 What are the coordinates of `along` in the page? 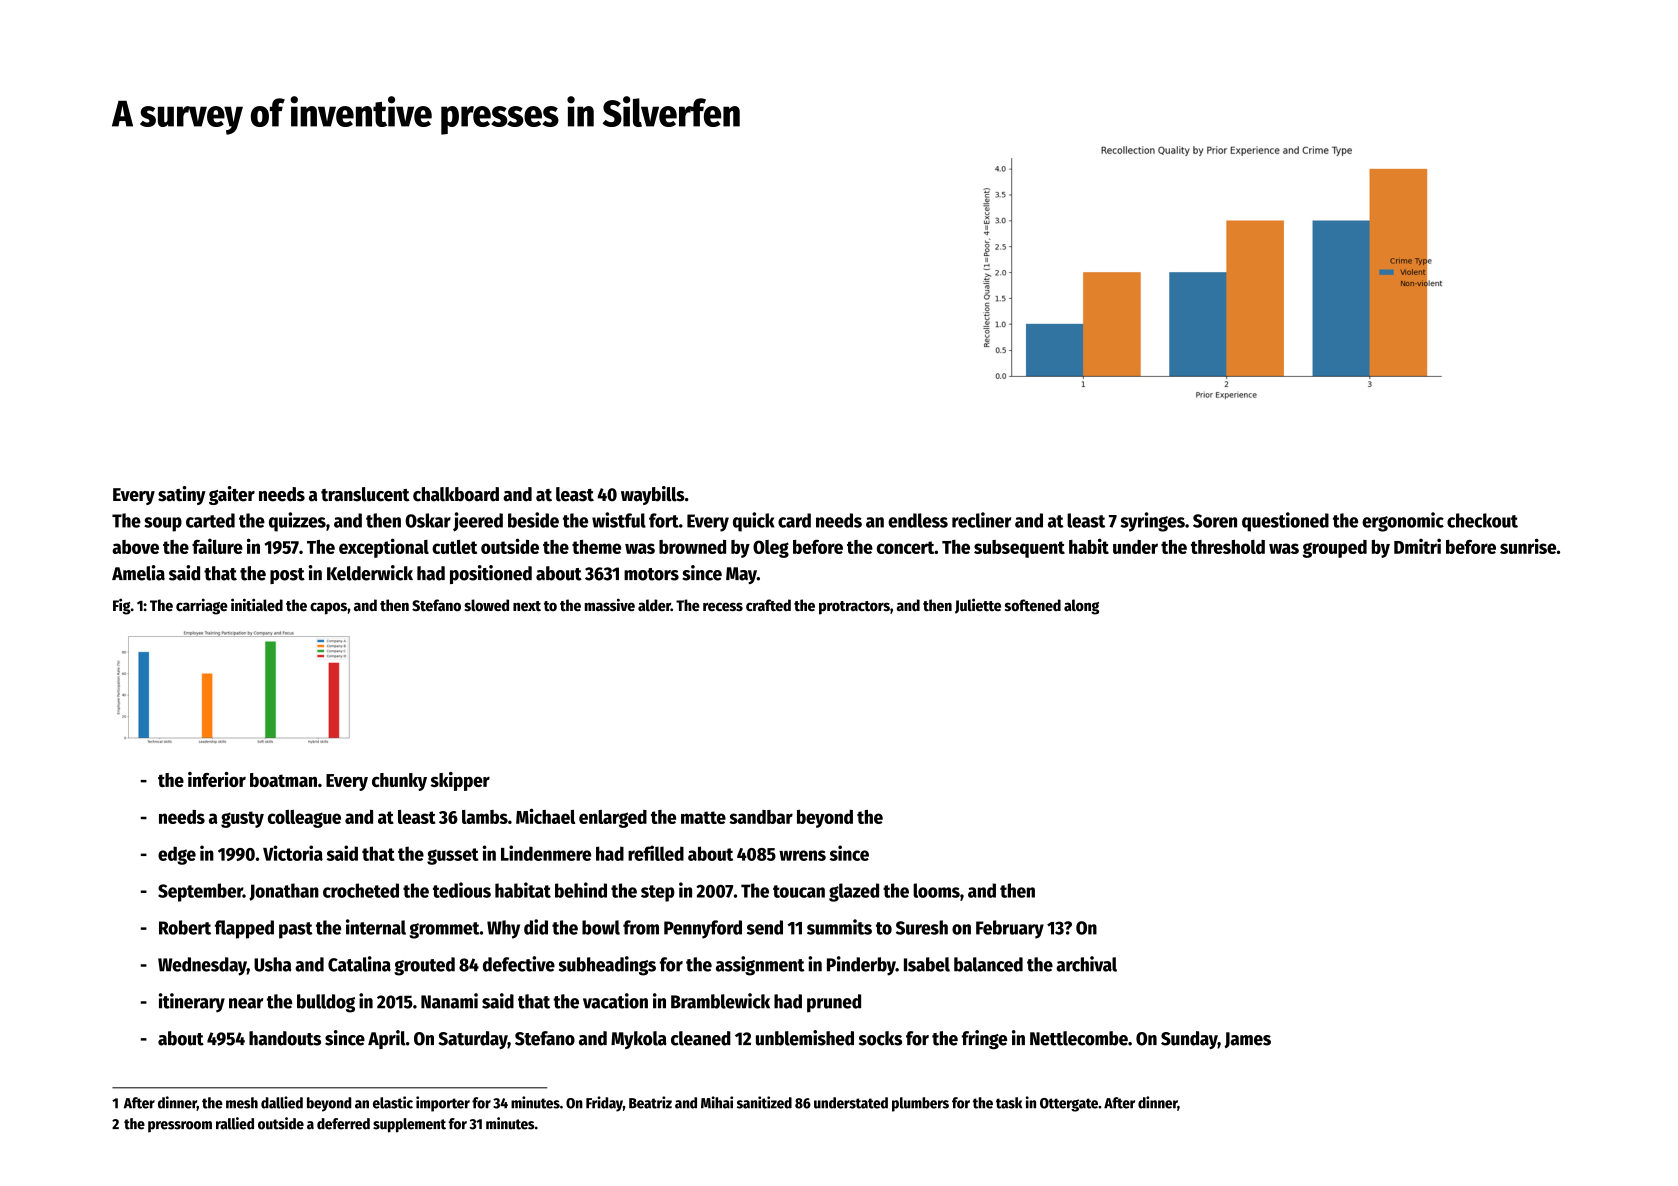 It's located at (1081, 607).
